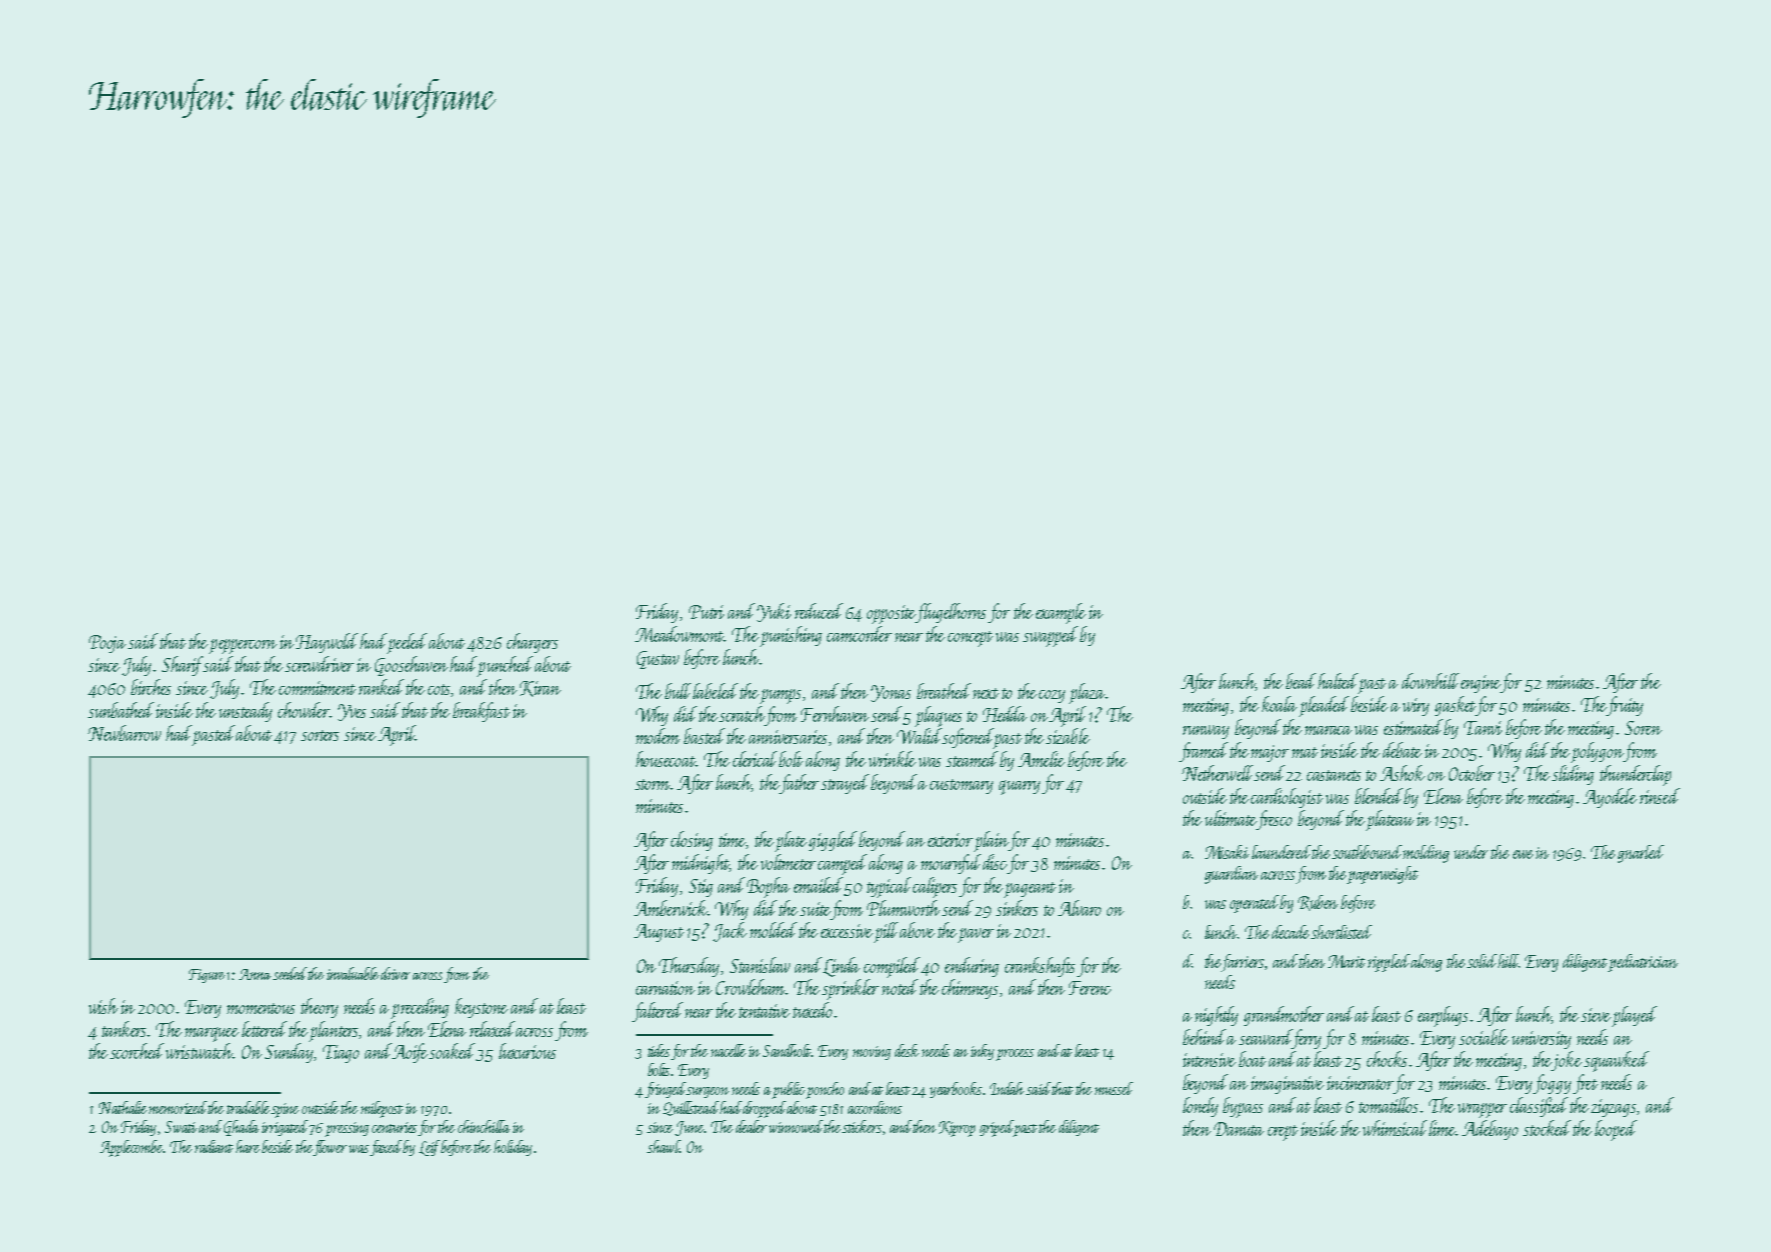 The image size is (1771, 1252). What do you see at coordinates (997, 1128) in the screenshot?
I see `griped` at bounding box center [997, 1128].
